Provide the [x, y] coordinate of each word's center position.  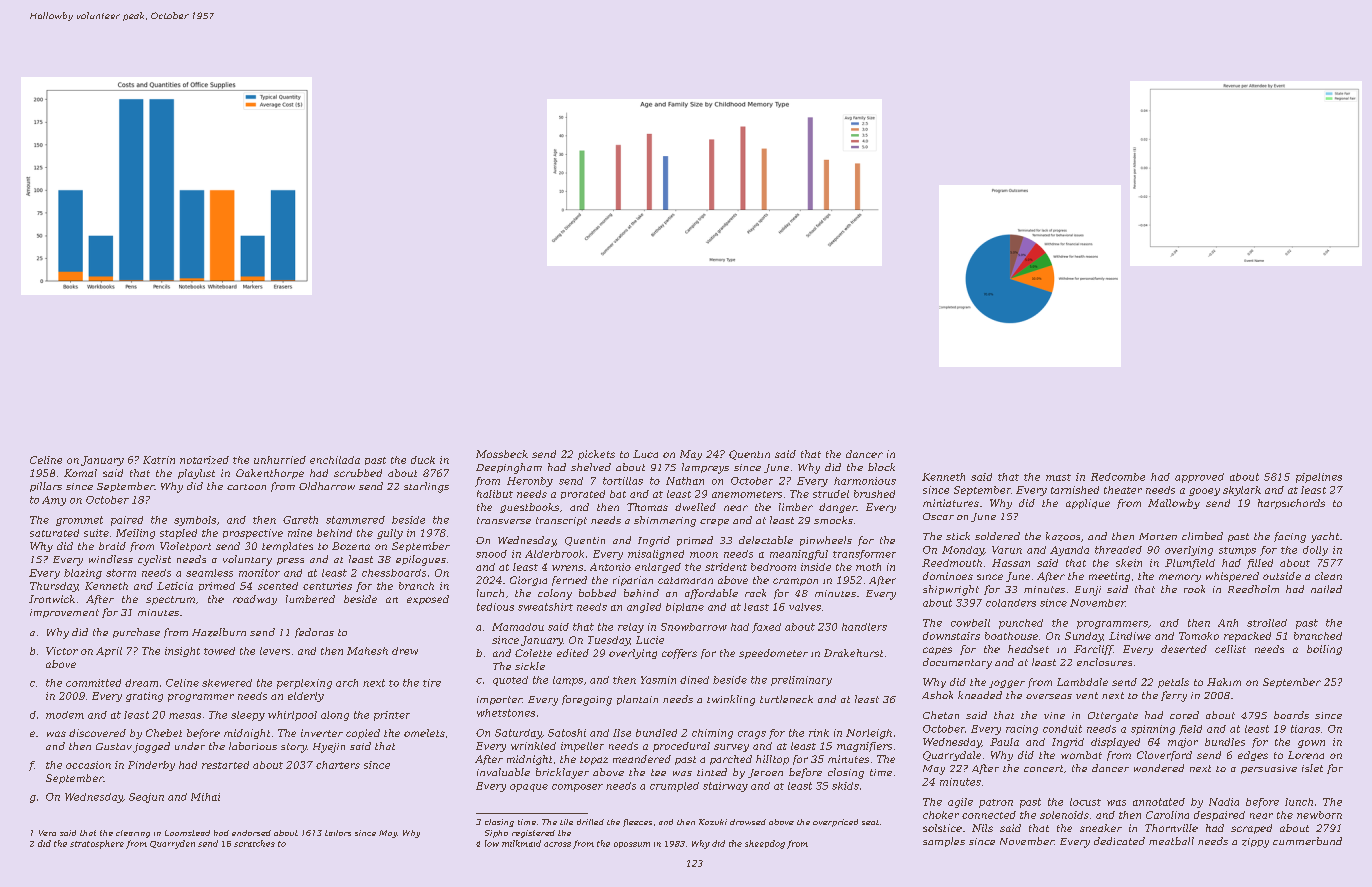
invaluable [503, 772]
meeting [1109, 577]
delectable [766, 540]
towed [219, 651]
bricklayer [562, 773]
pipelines [1319, 478]
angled [644, 608]
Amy [54, 501]
